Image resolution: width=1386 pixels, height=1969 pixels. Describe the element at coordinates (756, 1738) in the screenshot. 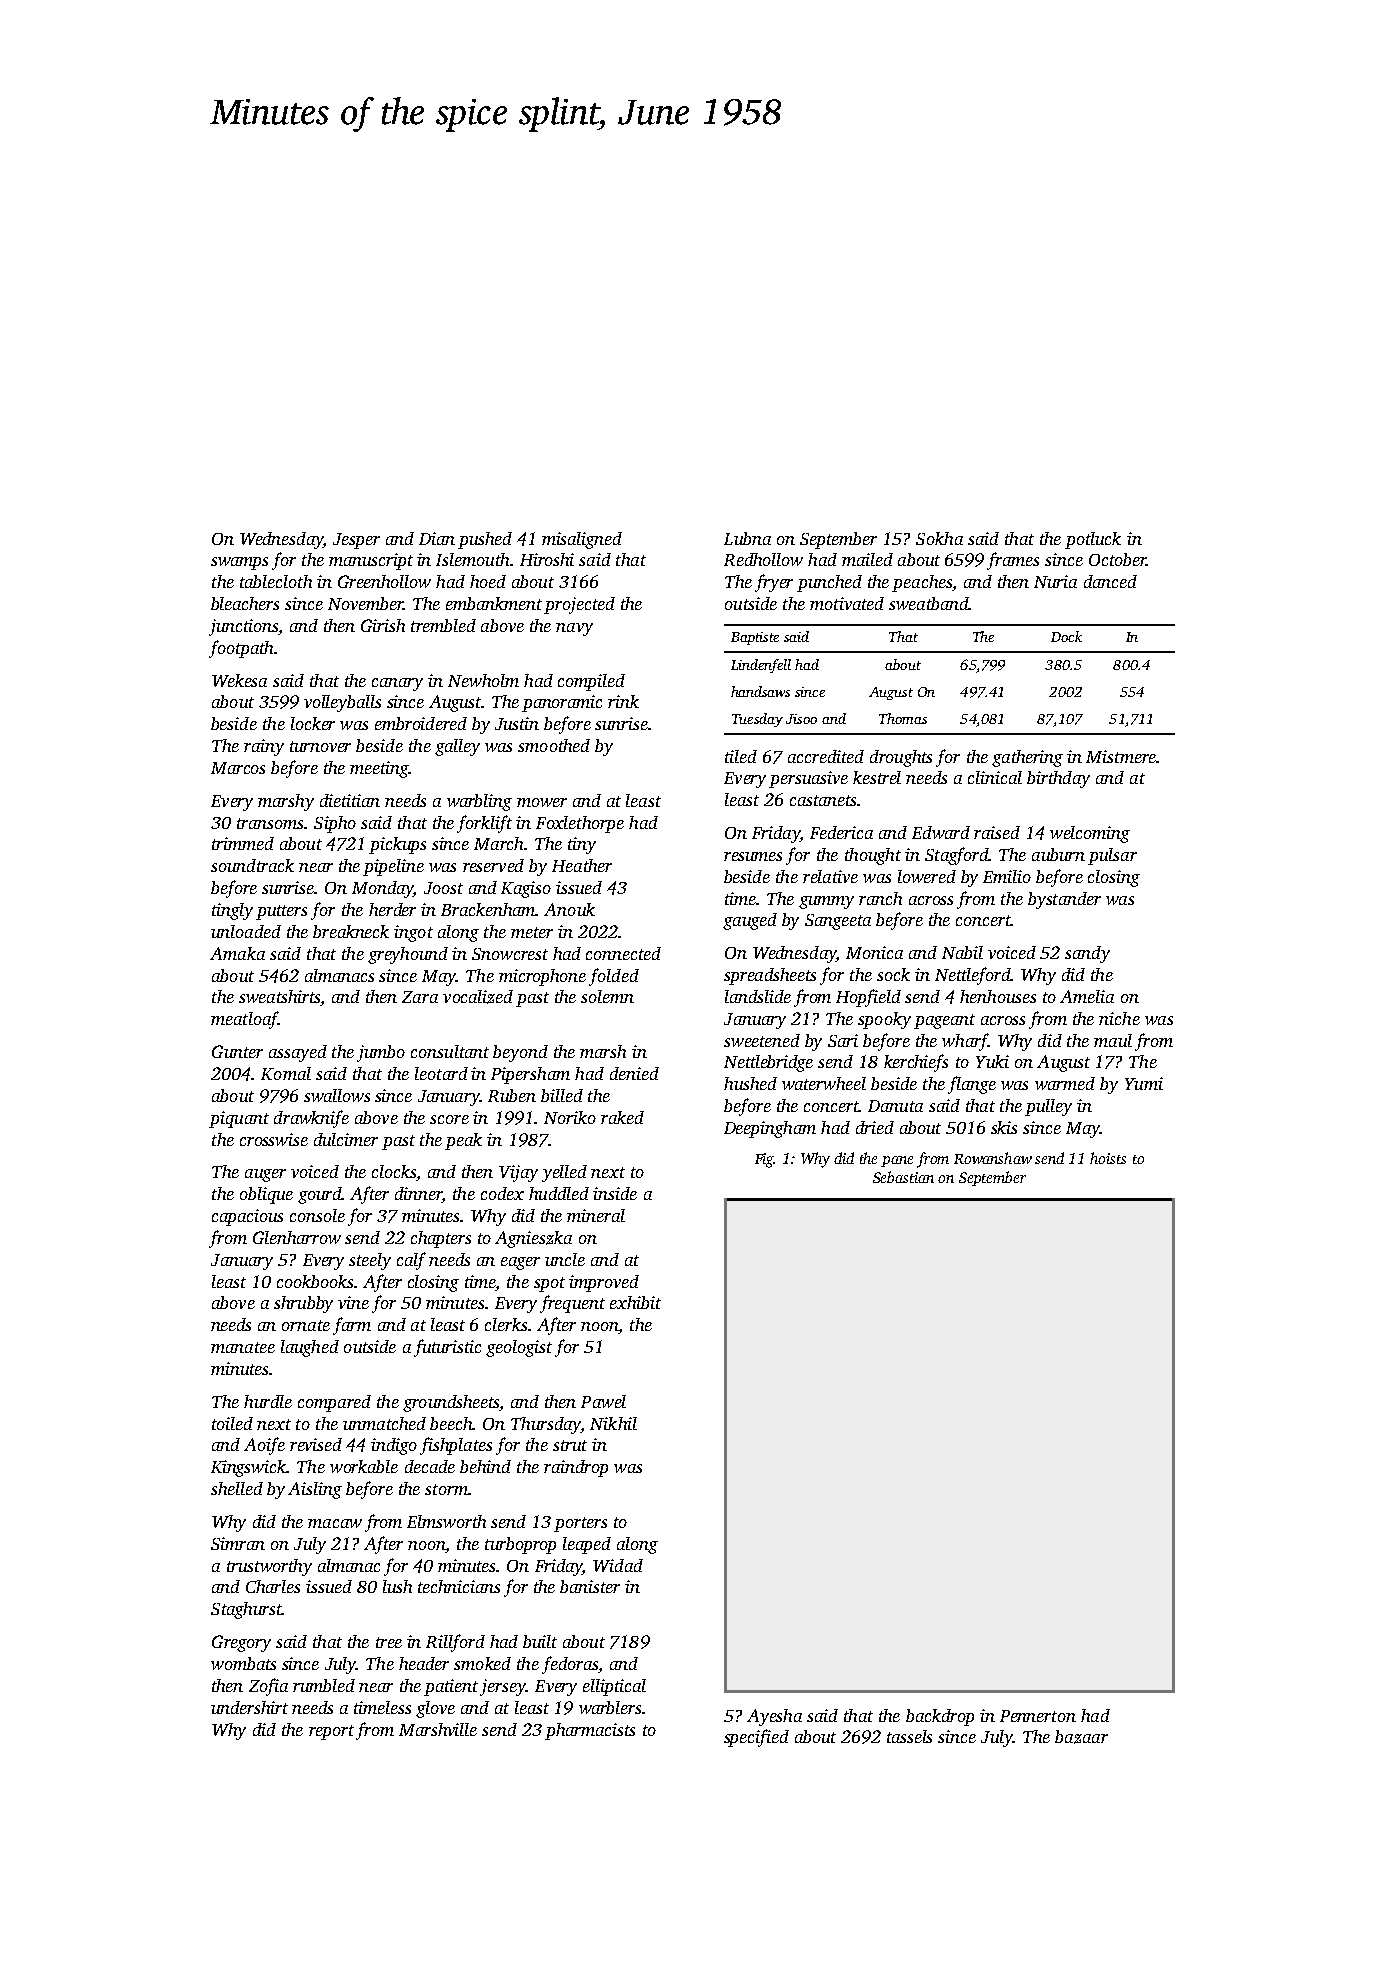

I see `specified` at that location.
